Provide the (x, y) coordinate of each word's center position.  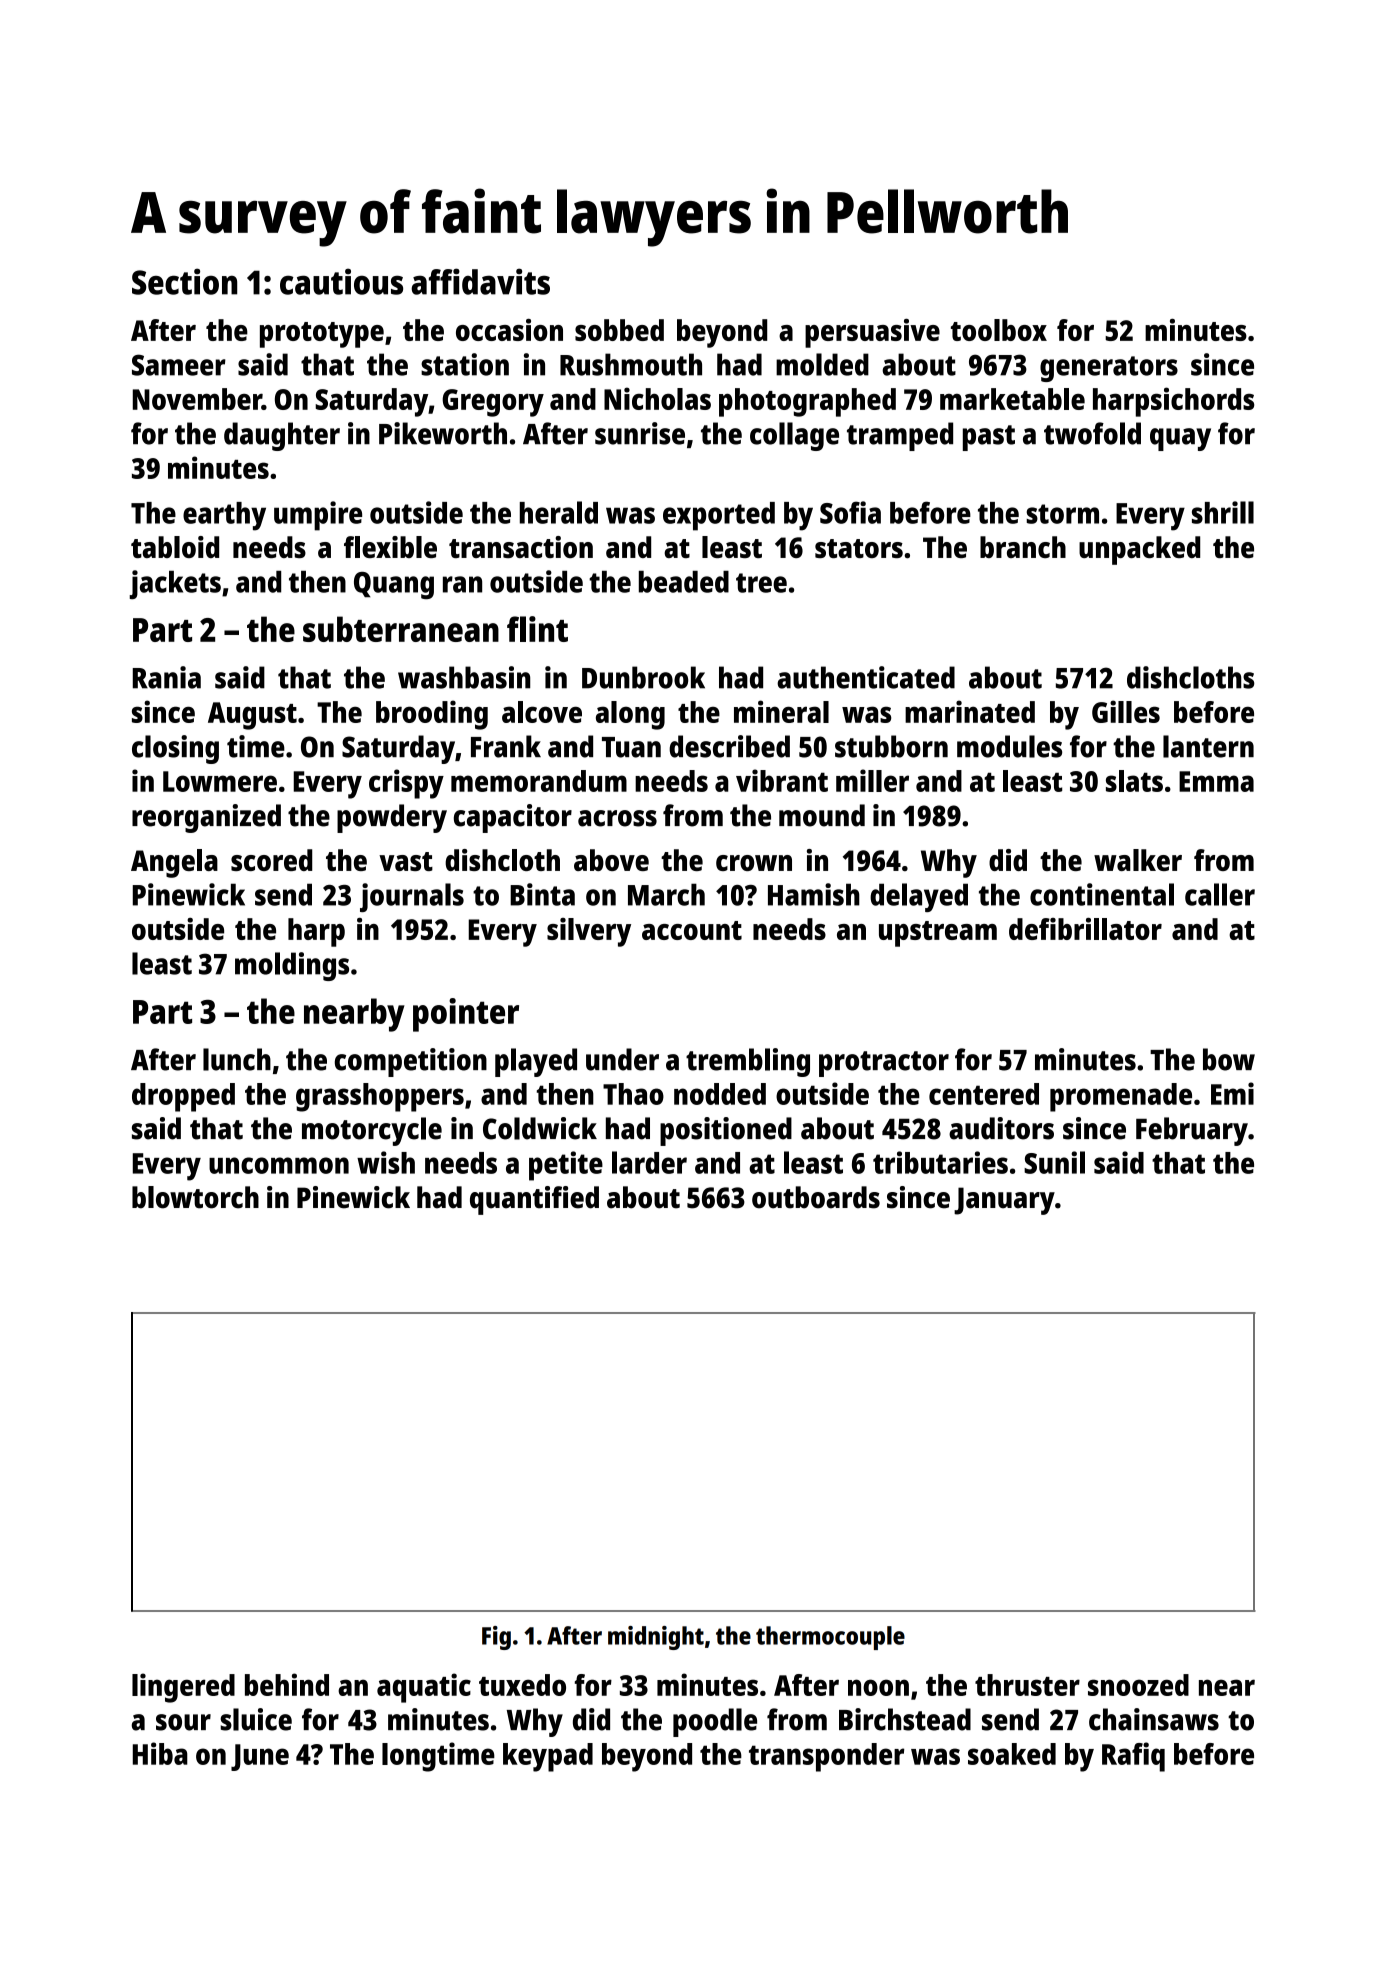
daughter (282, 436)
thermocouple (830, 1638)
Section (184, 281)
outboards (816, 1197)
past (989, 438)
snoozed (1138, 1685)
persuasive (872, 333)
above (611, 860)
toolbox (999, 330)
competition (411, 1062)
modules (1009, 746)
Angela (174, 863)
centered (984, 1094)
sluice (256, 1719)
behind (287, 1684)
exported (719, 516)
